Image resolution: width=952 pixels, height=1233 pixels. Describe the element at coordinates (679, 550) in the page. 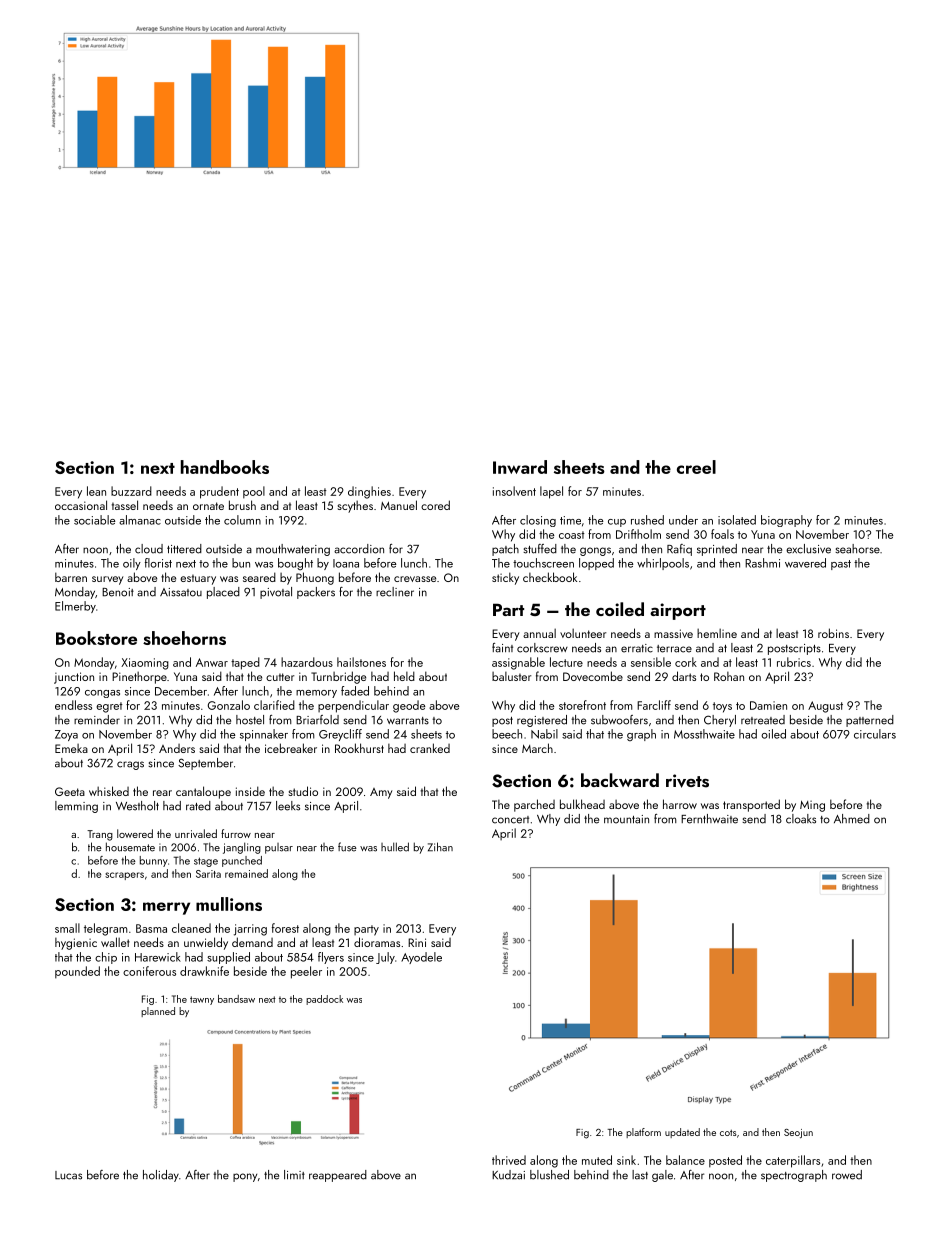

I see `Rafiq` at that location.
